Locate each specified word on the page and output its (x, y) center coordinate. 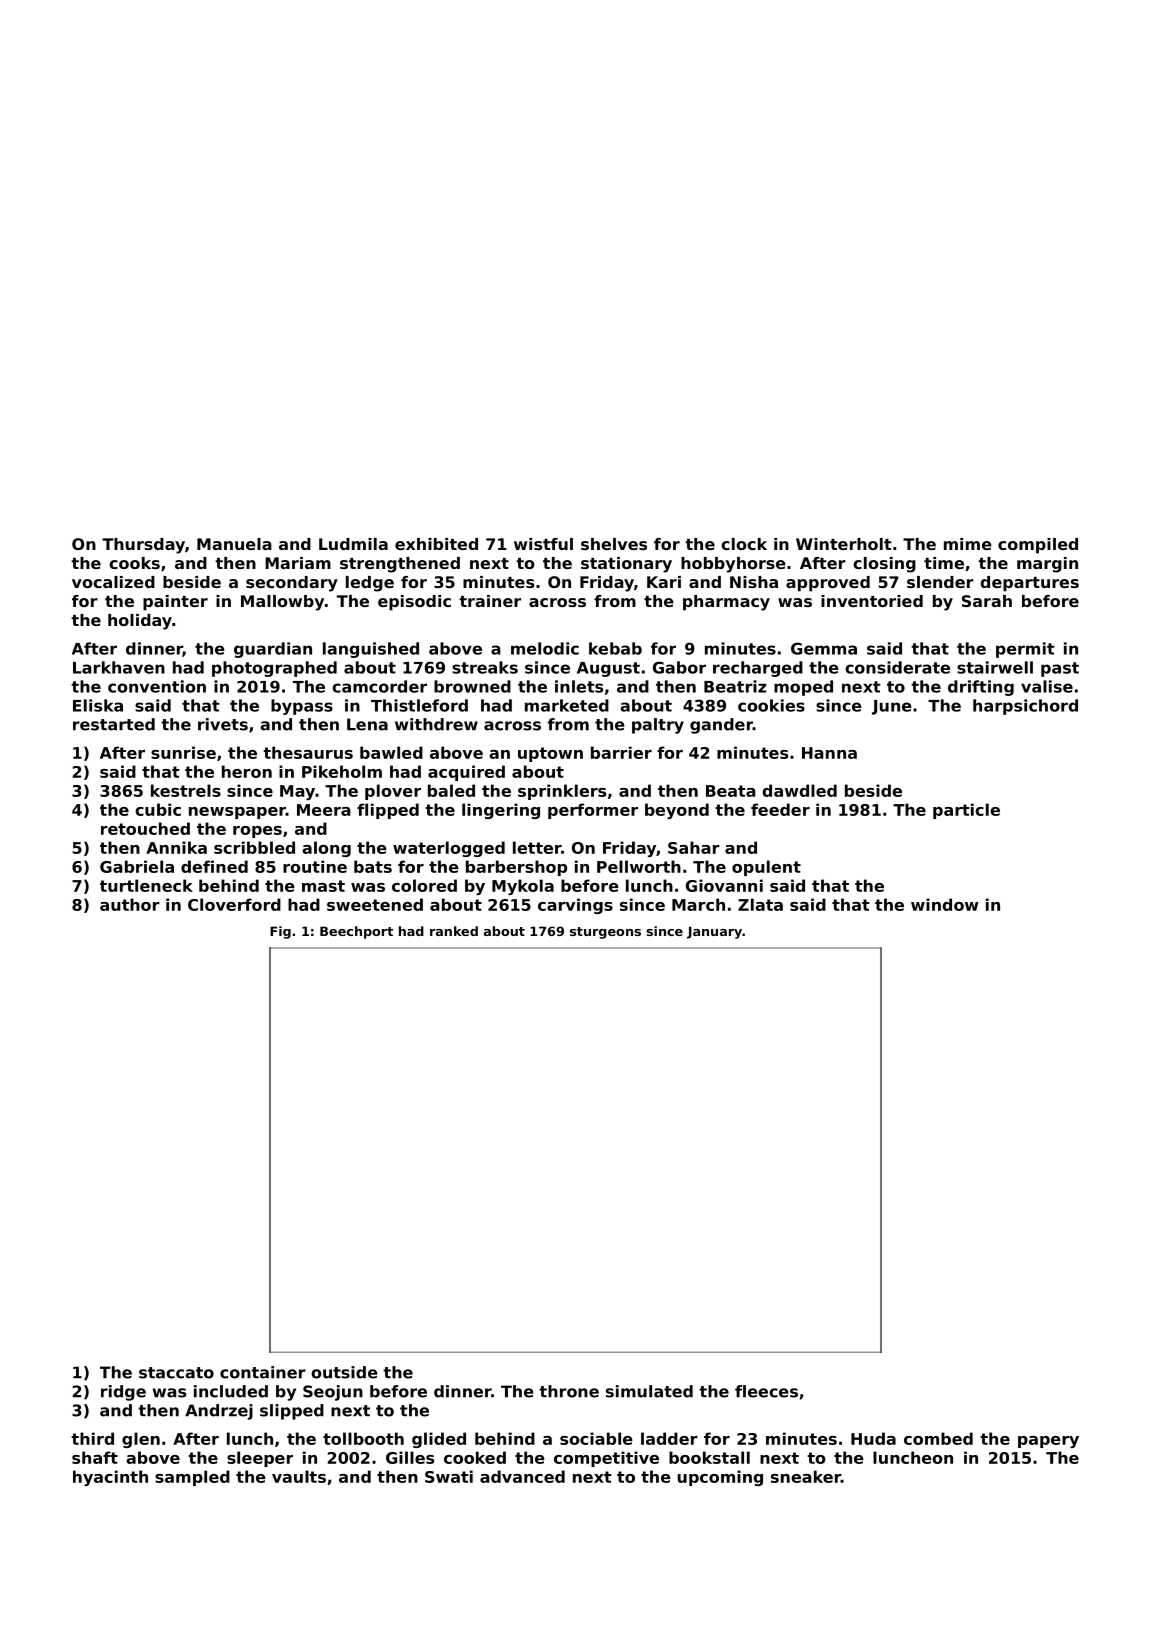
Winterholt (844, 544)
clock (744, 544)
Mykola (523, 887)
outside (344, 1372)
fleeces (766, 1391)
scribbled (254, 847)
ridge (123, 1393)
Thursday (143, 546)
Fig (280, 932)
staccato (176, 1373)
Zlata (760, 904)
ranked (454, 931)
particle (966, 811)
